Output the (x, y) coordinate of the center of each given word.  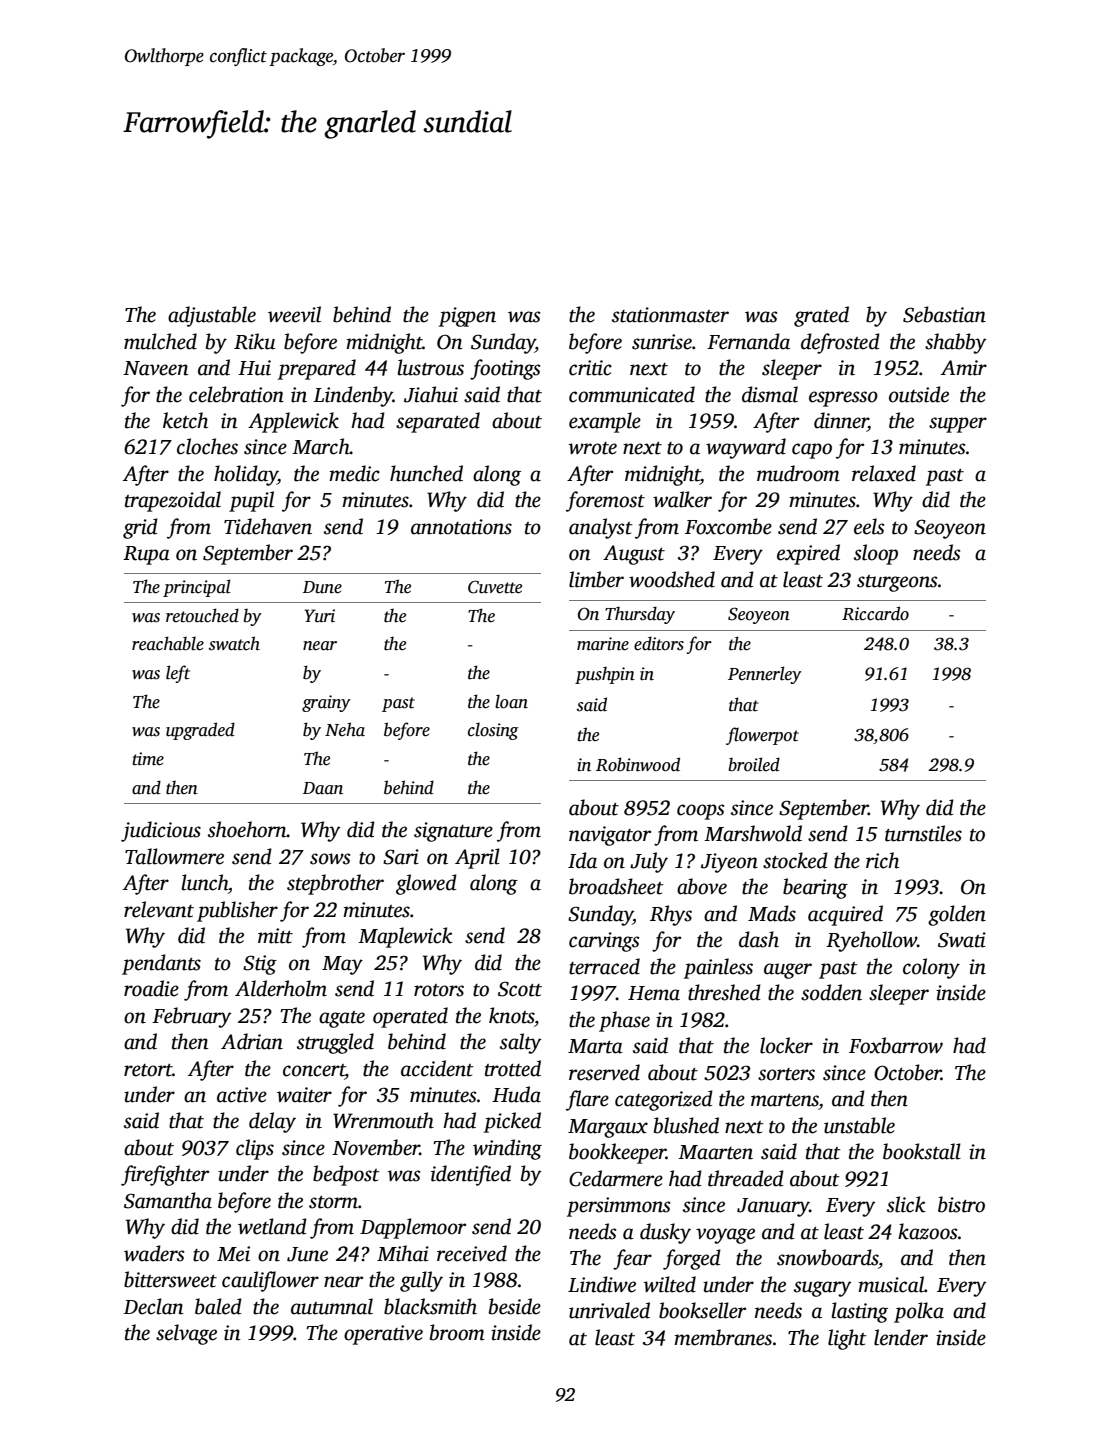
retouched (202, 615)
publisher (237, 911)
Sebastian (944, 314)
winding (507, 1149)
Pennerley (764, 675)
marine (603, 644)
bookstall (922, 1151)
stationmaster (670, 315)
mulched (160, 341)
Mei (233, 1254)
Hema (654, 993)
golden (957, 915)
